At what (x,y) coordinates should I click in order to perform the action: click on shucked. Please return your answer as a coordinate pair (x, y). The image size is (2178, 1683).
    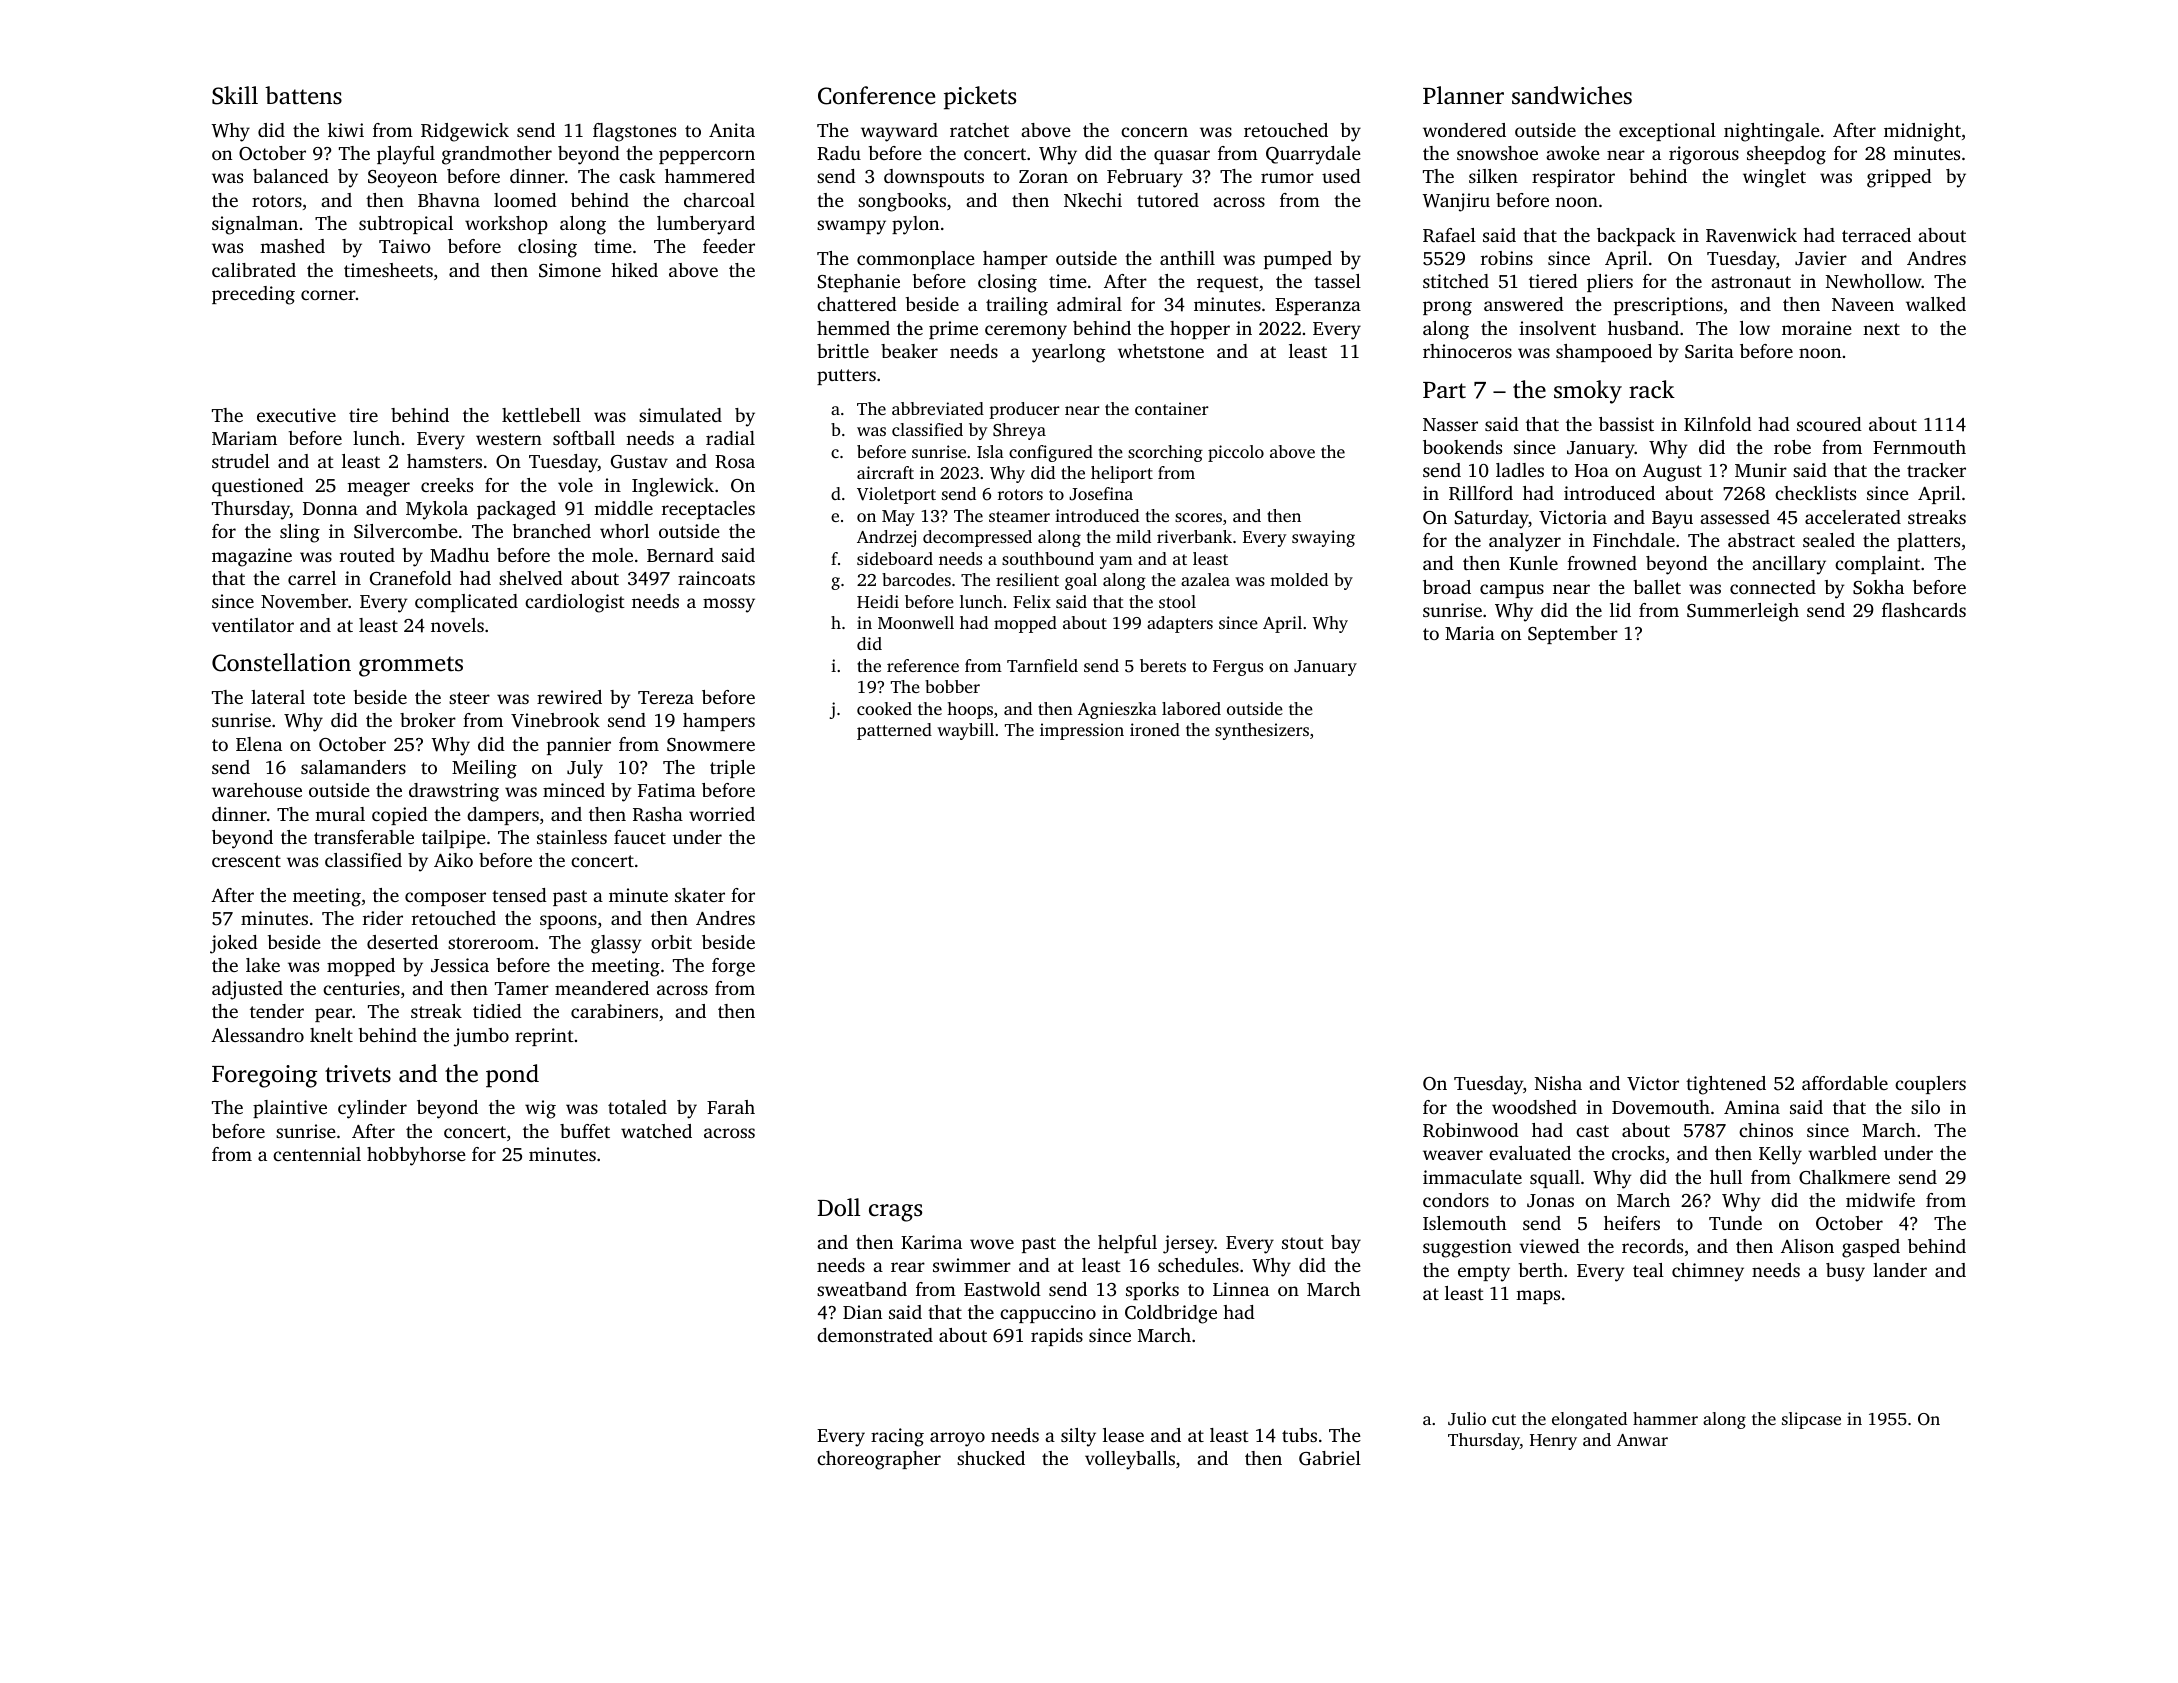
    Looking at the image, I should click on (991, 1458).
